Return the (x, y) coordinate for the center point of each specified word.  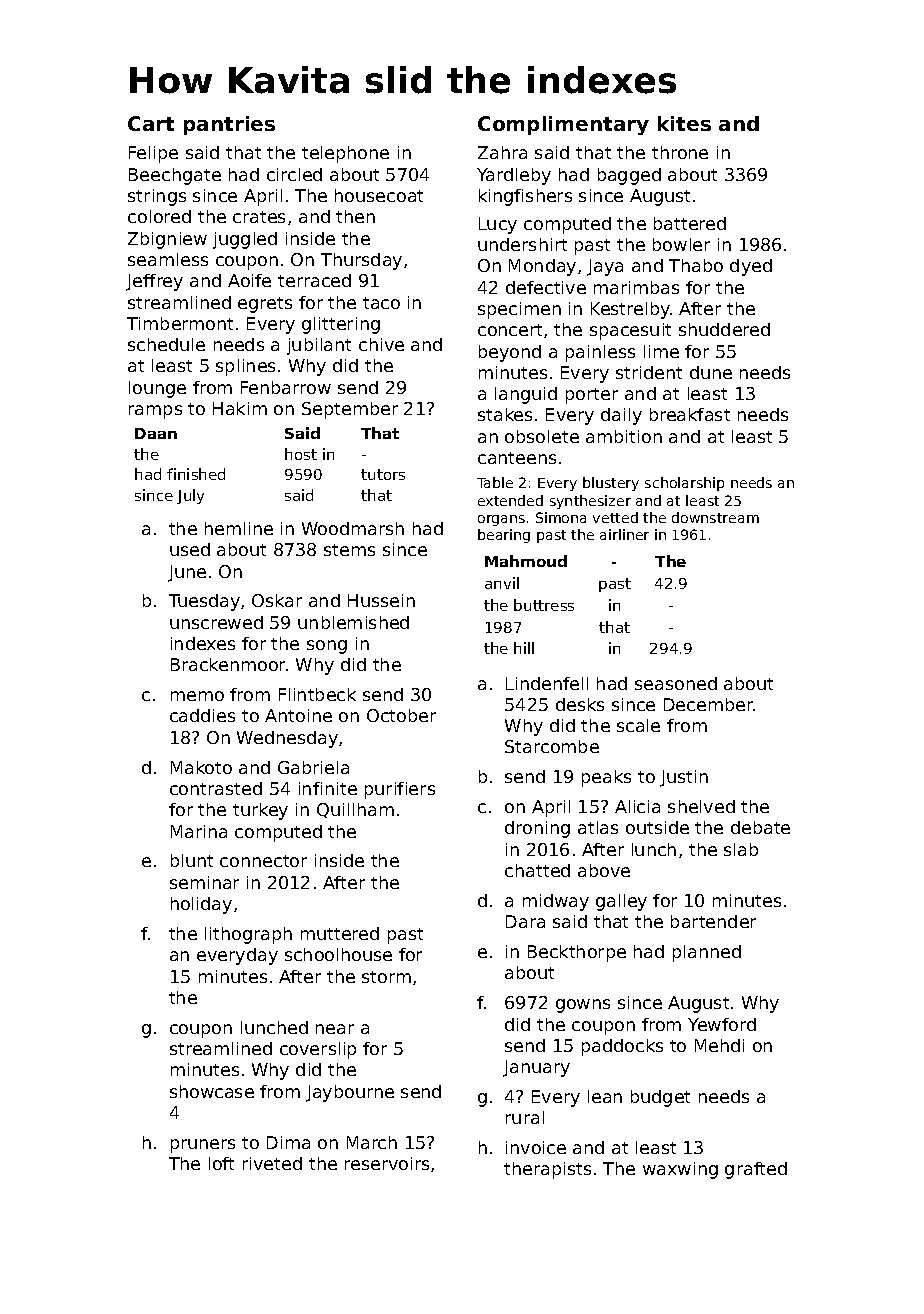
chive (381, 344)
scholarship (684, 484)
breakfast (690, 414)
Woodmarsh (353, 528)
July (190, 496)
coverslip (318, 1050)
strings (157, 197)
